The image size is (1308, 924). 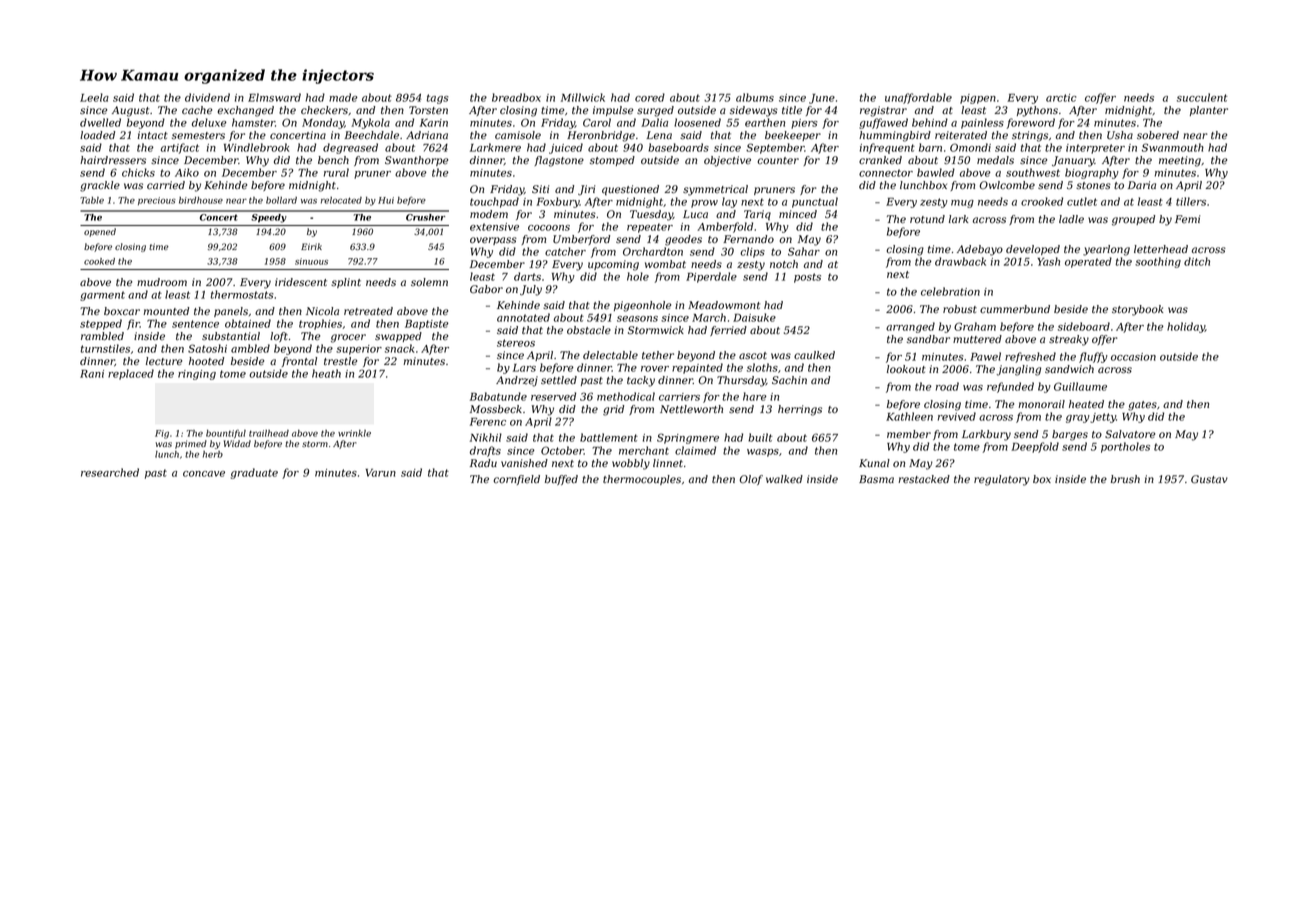 What do you see at coordinates (753, 355) in the document?
I see `ascot` at bounding box center [753, 355].
